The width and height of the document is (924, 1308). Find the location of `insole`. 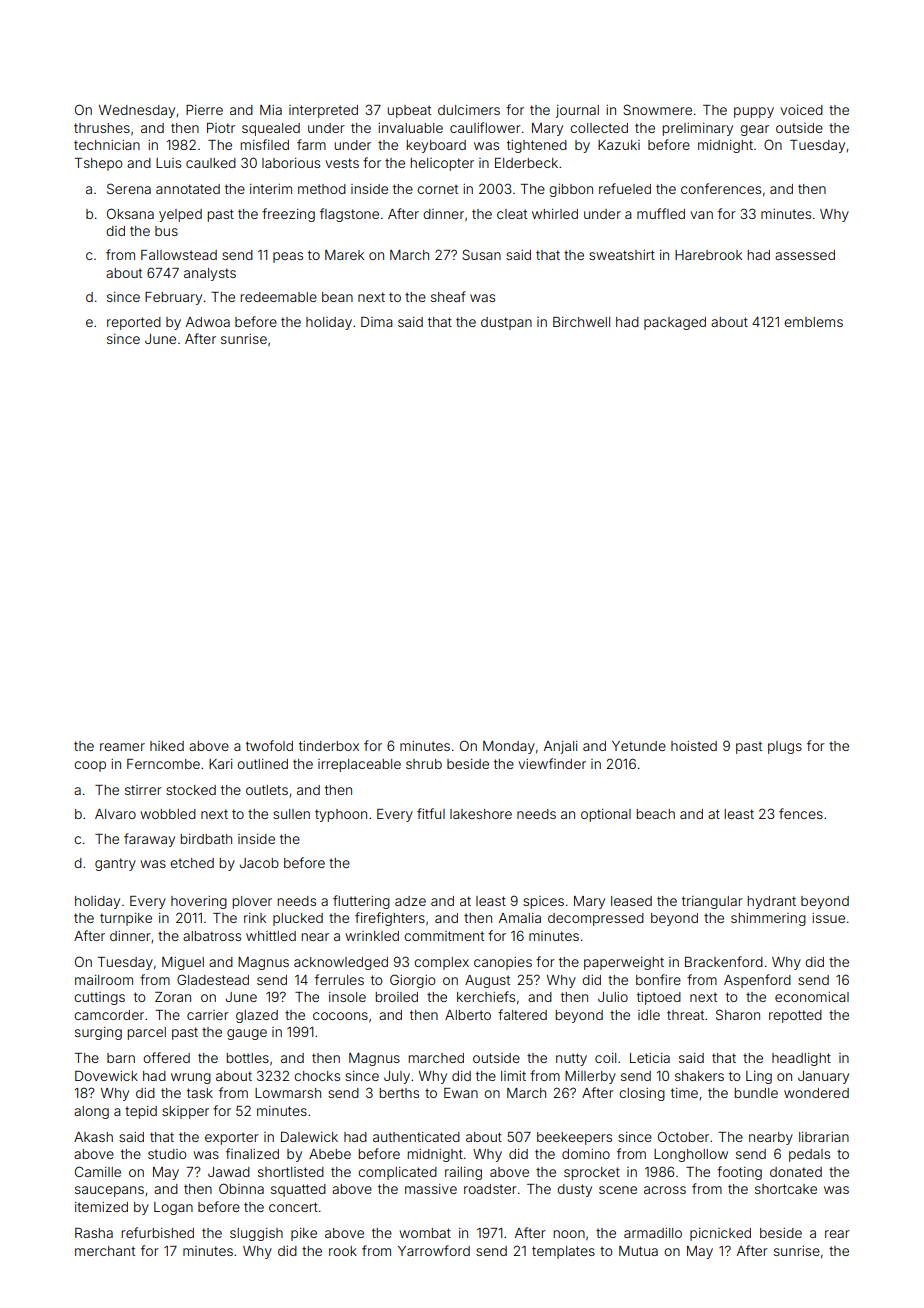

insole is located at coordinates (347, 997).
